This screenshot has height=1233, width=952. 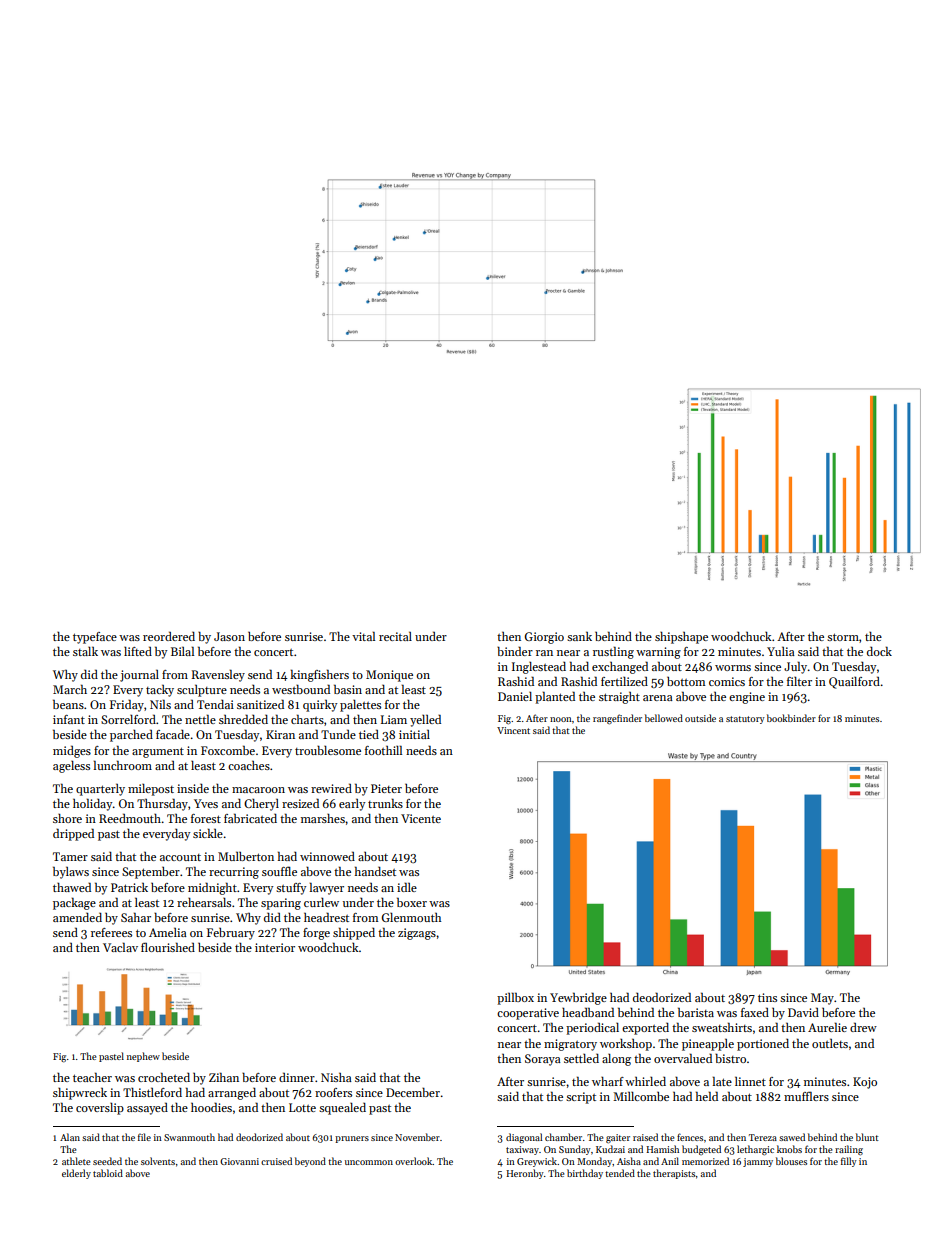 I want to click on yelled, so click(x=425, y=720).
